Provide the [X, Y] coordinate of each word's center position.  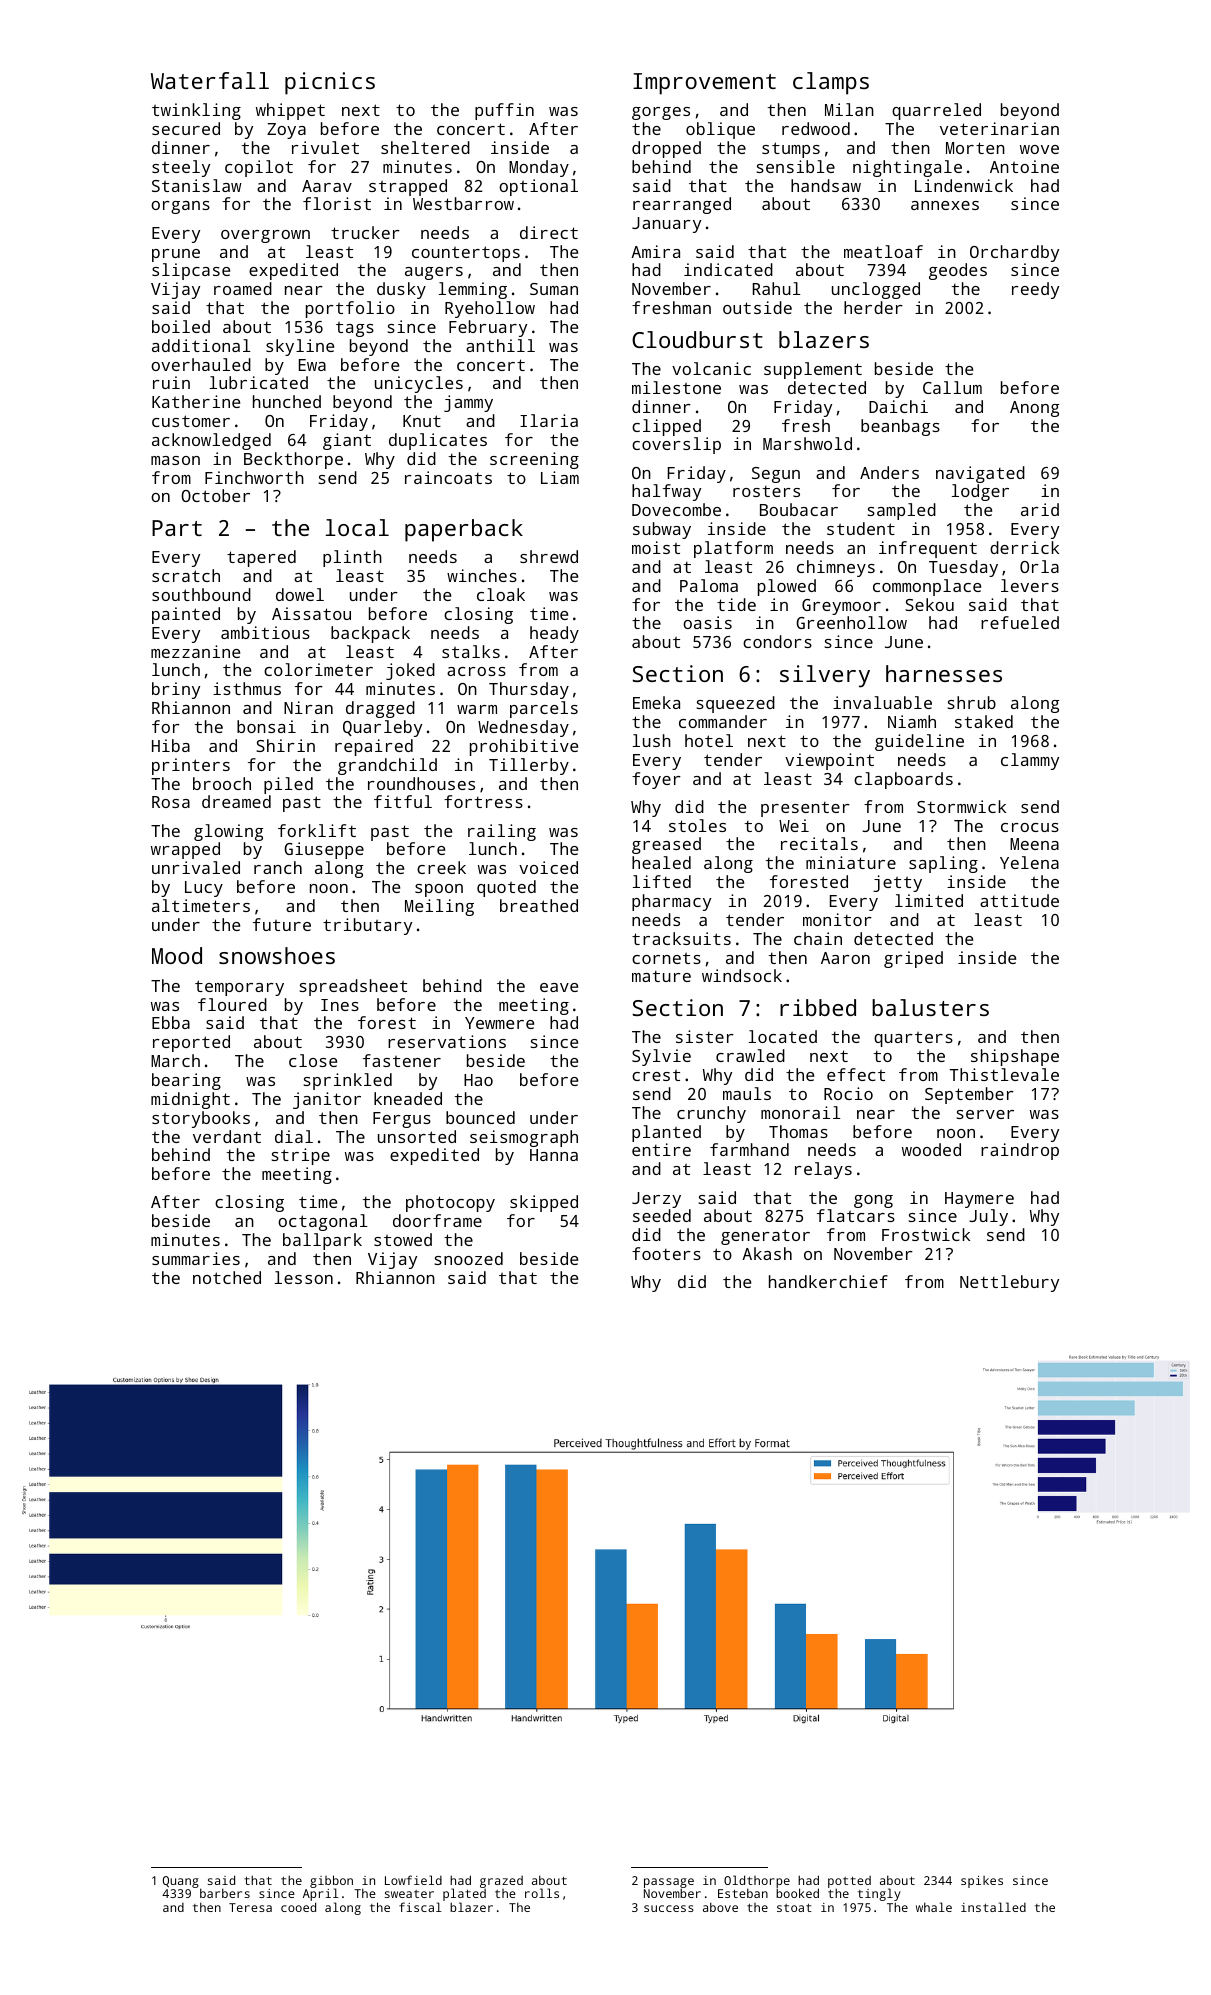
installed [993, 1907]
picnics [330, 83]
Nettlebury [1009, 1283]
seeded [662, 1215]
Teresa [250, 1907]
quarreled [936, 111]
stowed [403, 1239]
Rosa [171, 802]
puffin [504, 111]
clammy [1030, 761]
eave [559, 987]
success [669, 1908]
